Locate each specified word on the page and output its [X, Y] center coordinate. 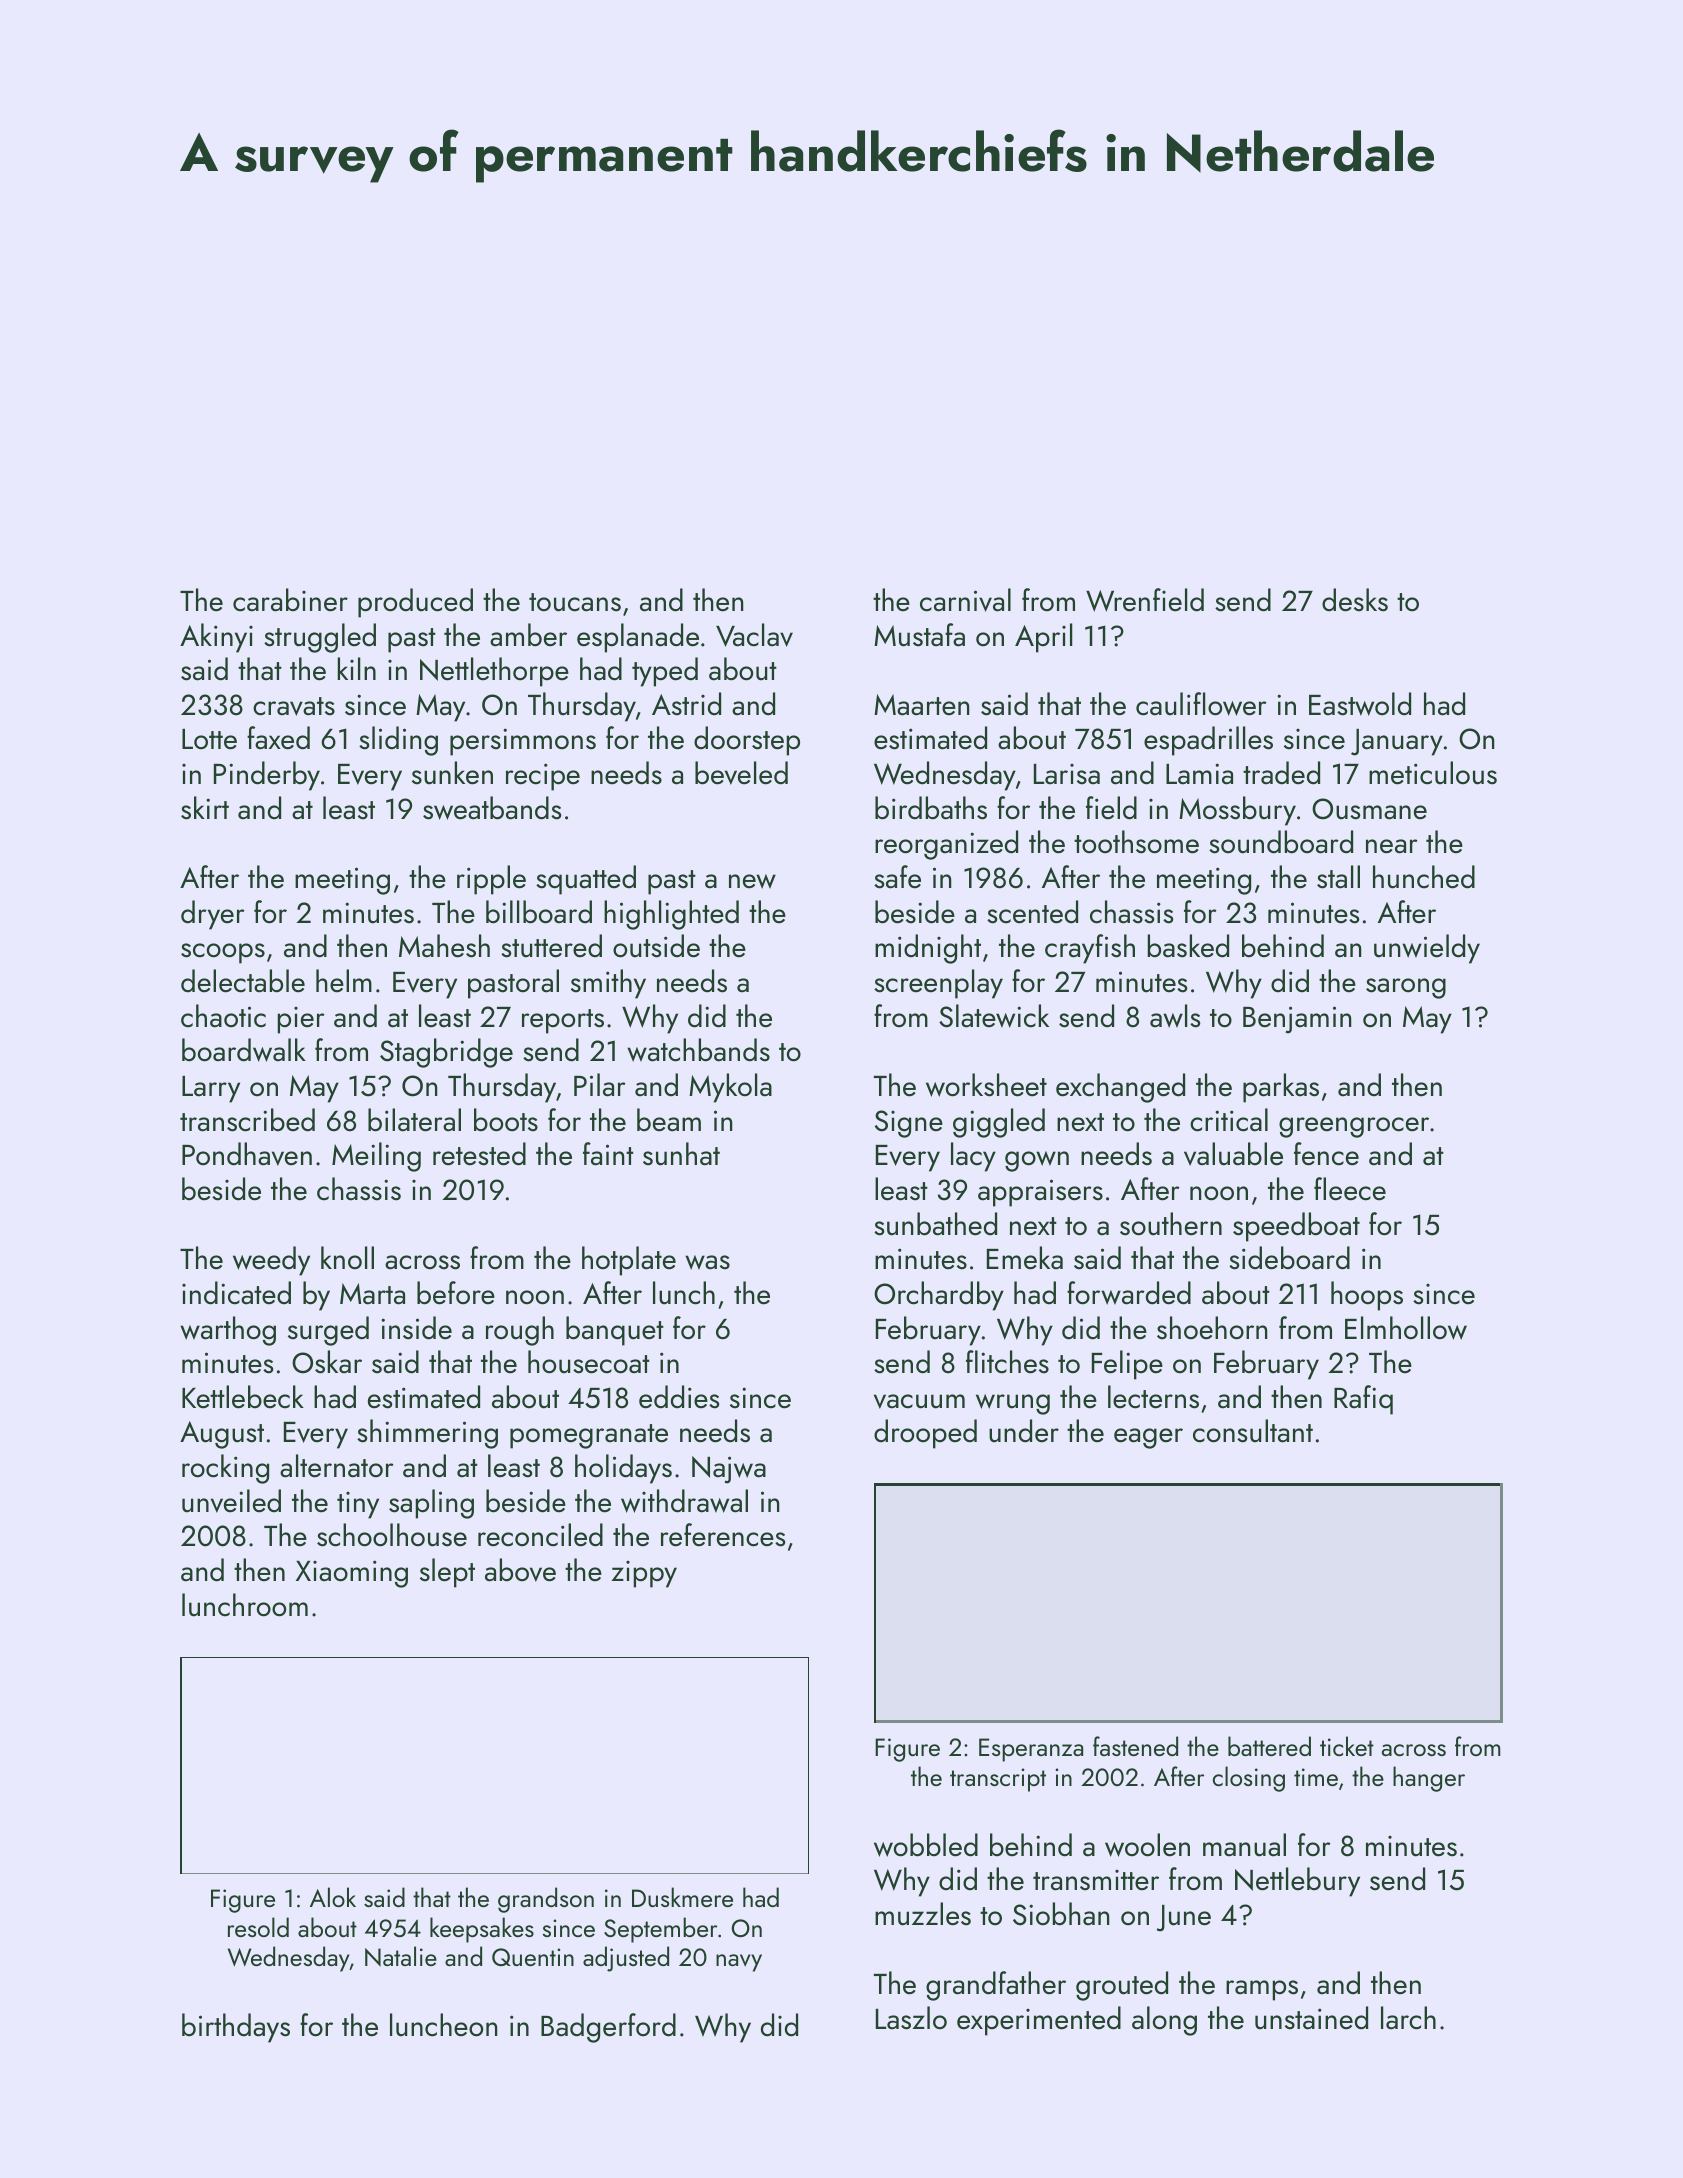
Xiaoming [352, 1574]
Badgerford [608, 2028]
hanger [1429, 1779]
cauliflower [1201, 704]
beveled [741, 773]
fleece [1350, 1189]
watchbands [698, 1050]
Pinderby [267, 776]
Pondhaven [247, 1154]
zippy [644, 1574]
